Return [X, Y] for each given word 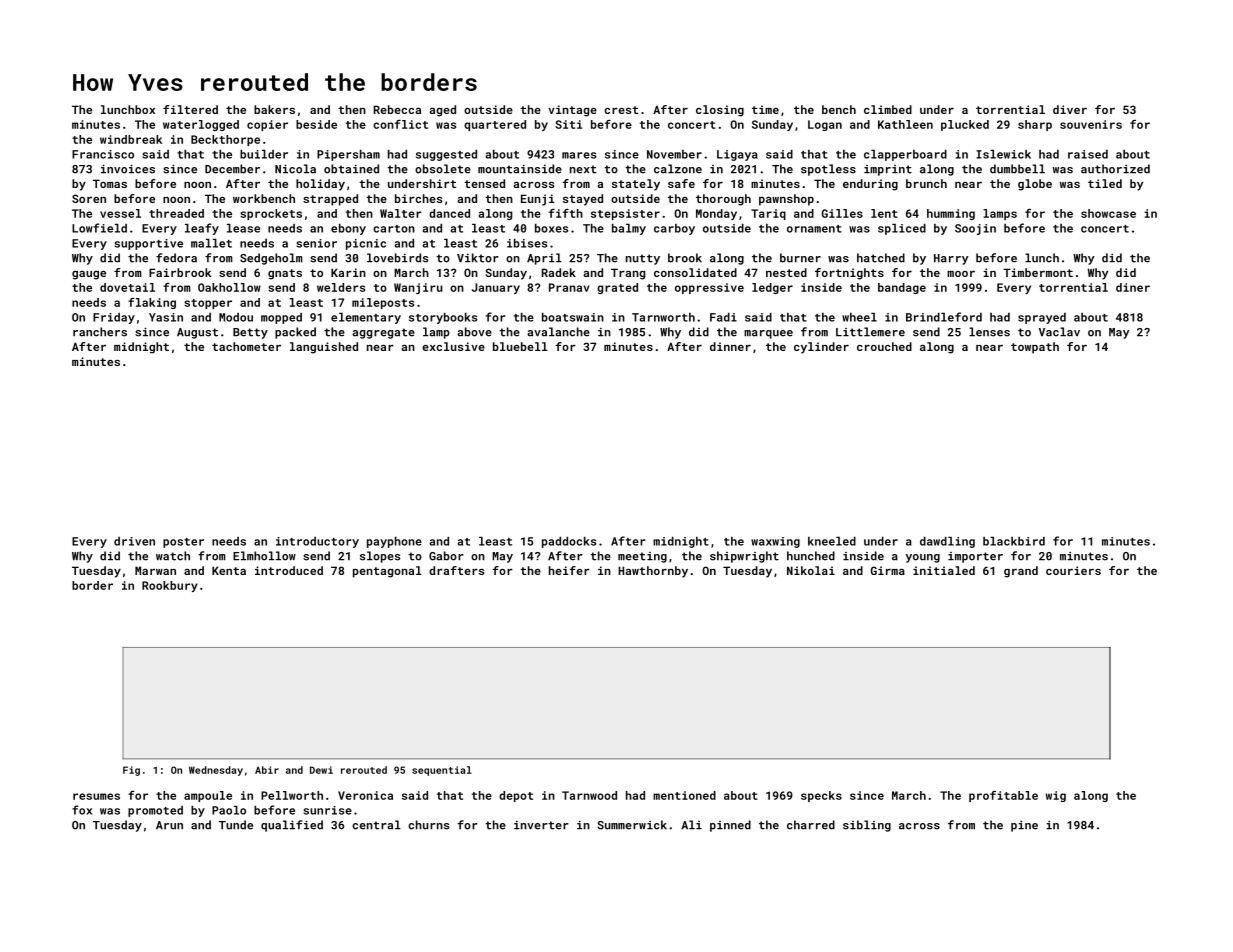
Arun [169, 825]
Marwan [155, 570]
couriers [1073, 570]
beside [316, 124]
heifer [569, 570]
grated [617, 288]
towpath [1035, 348]
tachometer [246, 346]
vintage [572, 111]
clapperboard [905, 155]
